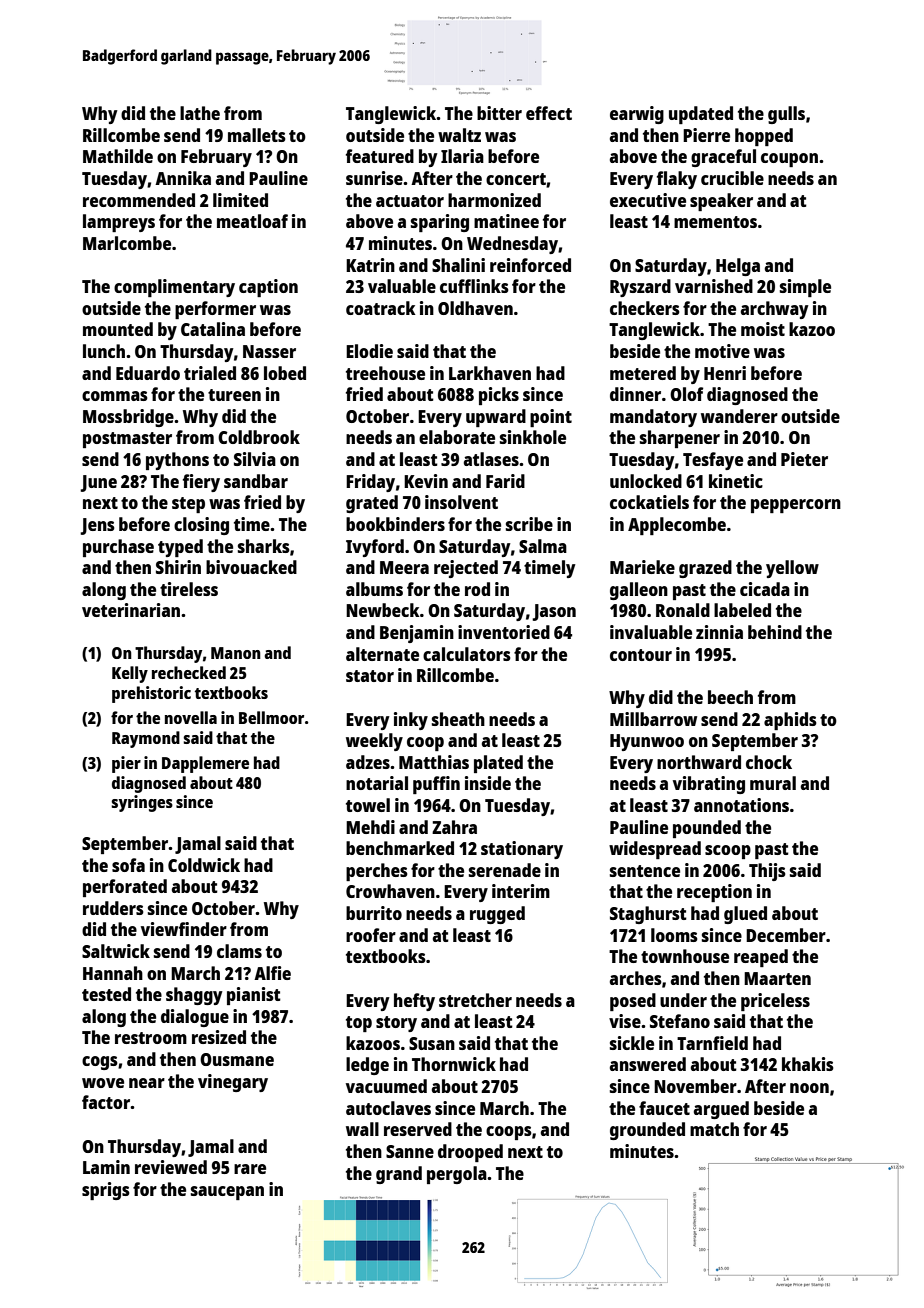  I want to click on Pieter, so click(804, 459).
